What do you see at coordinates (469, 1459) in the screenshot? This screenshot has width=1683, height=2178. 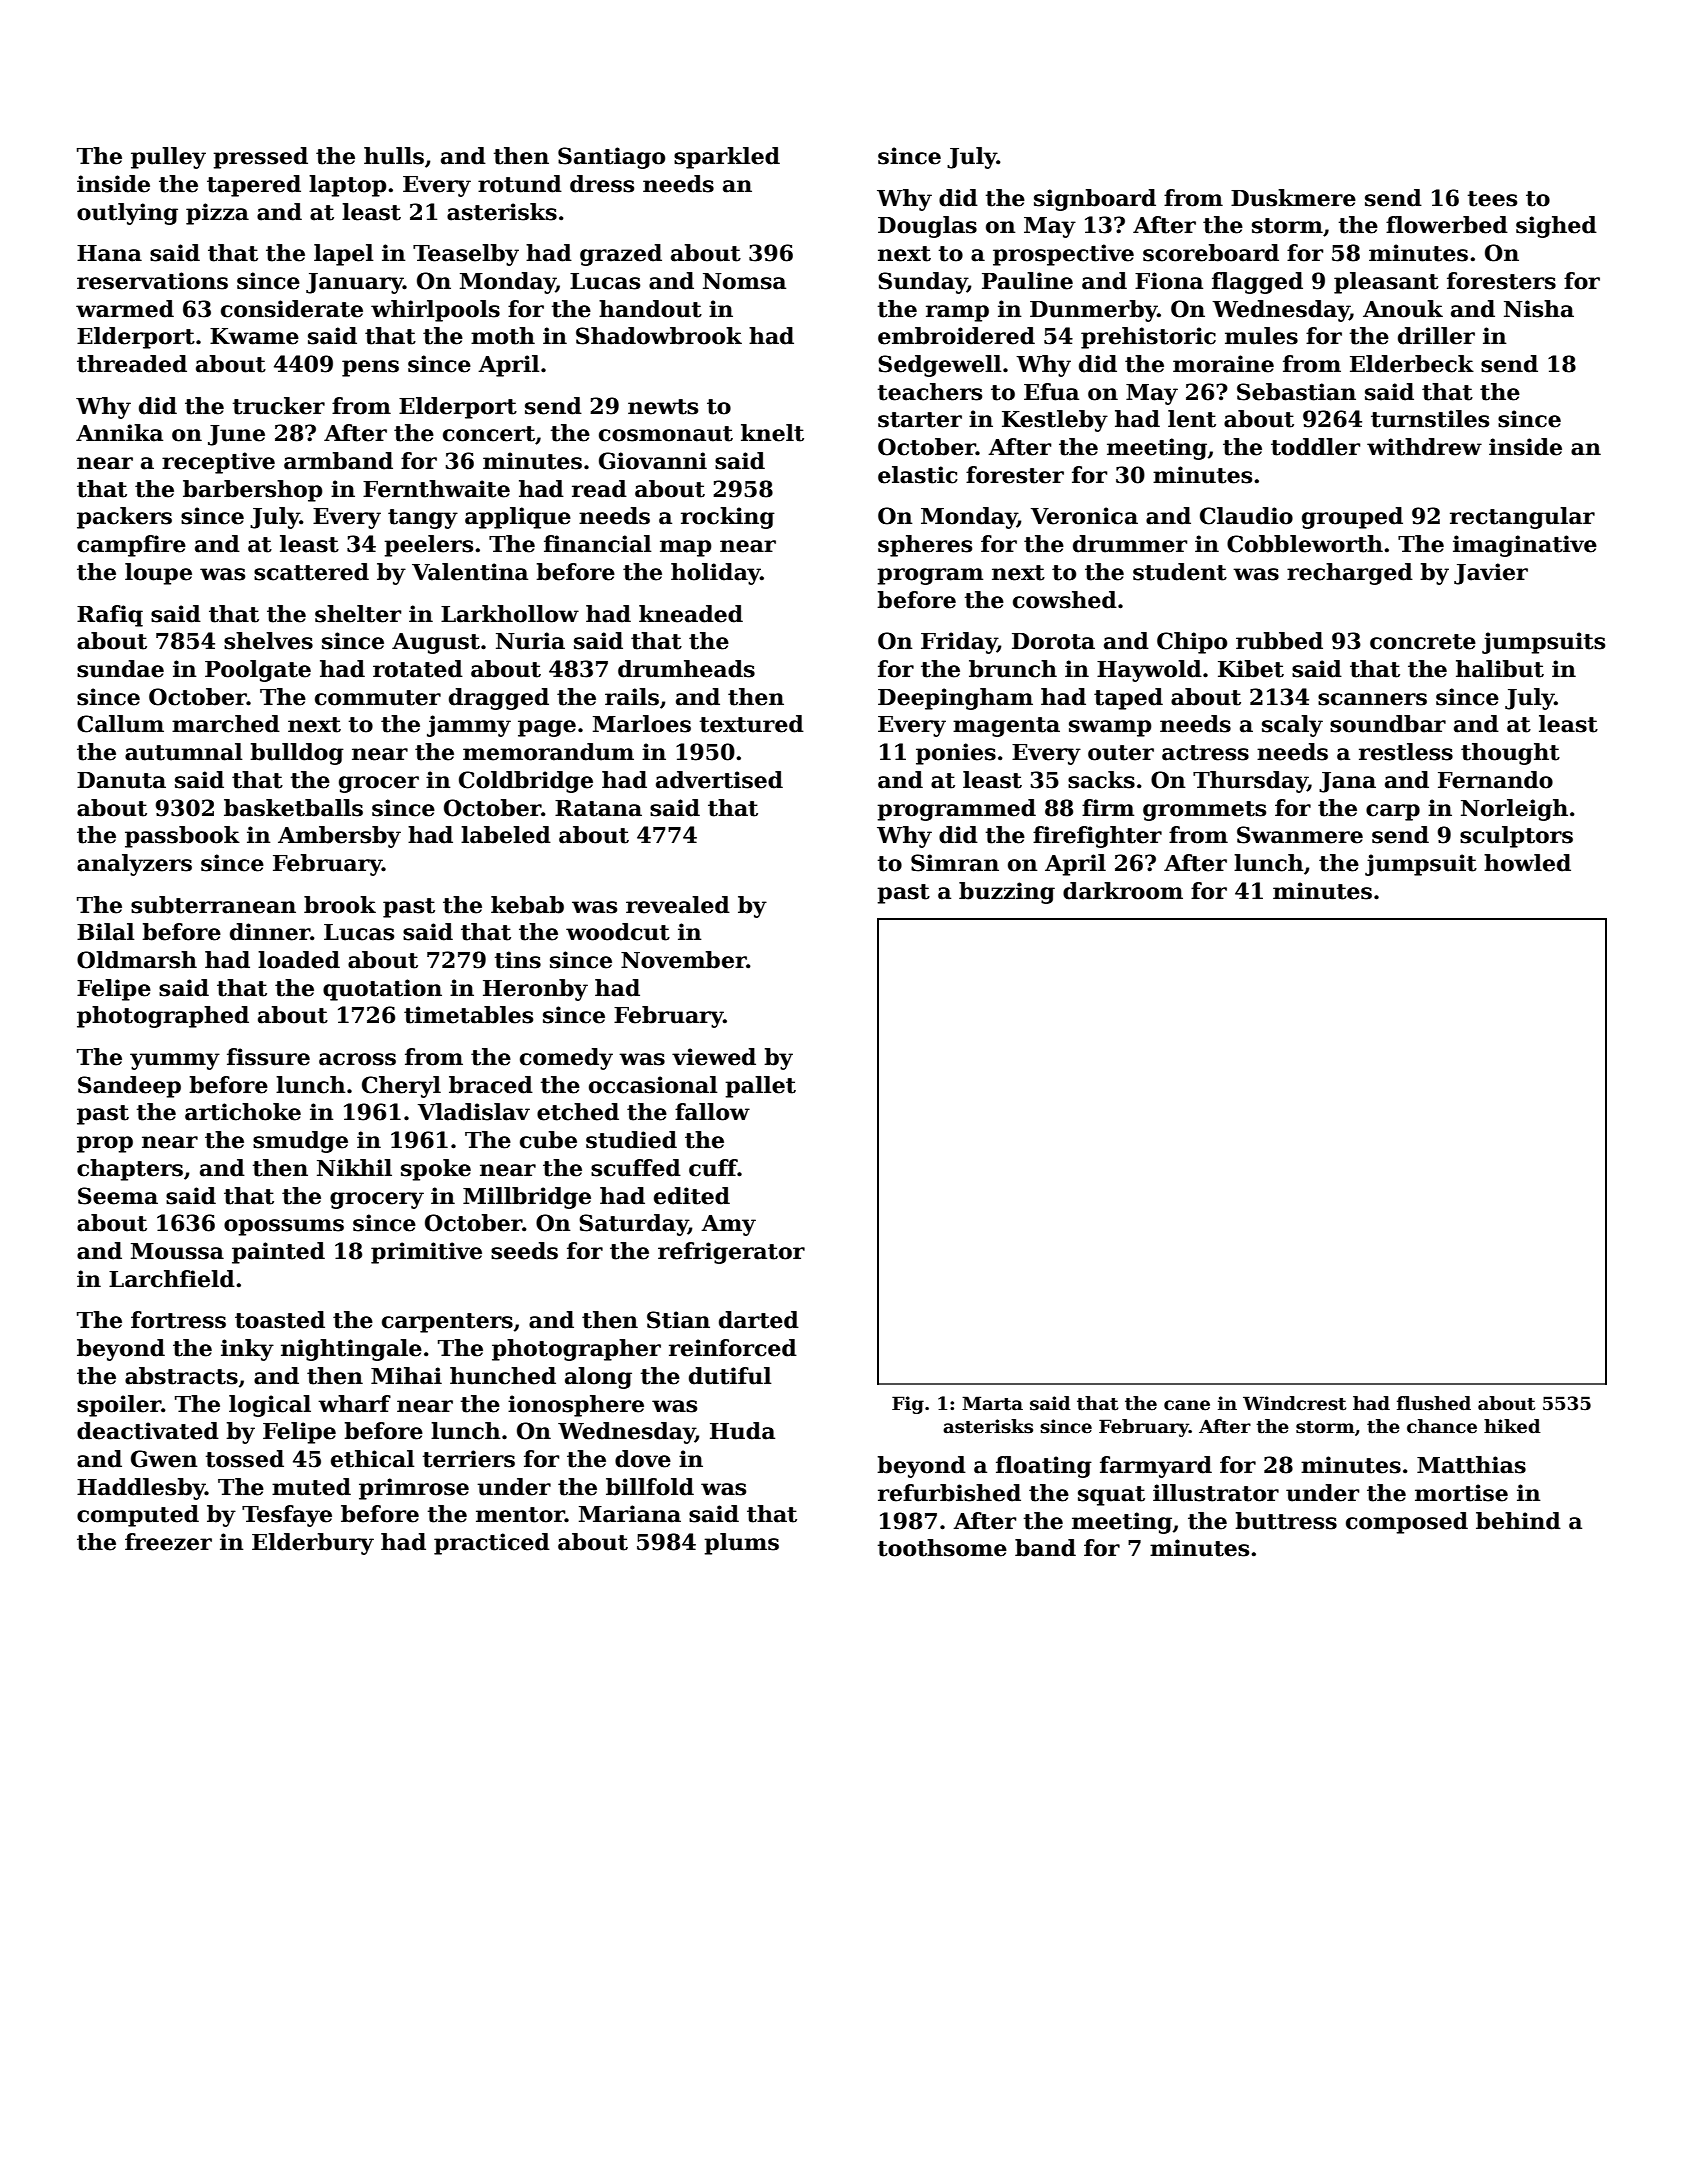 I see `terriers` at bounding box center [469, 1459].
